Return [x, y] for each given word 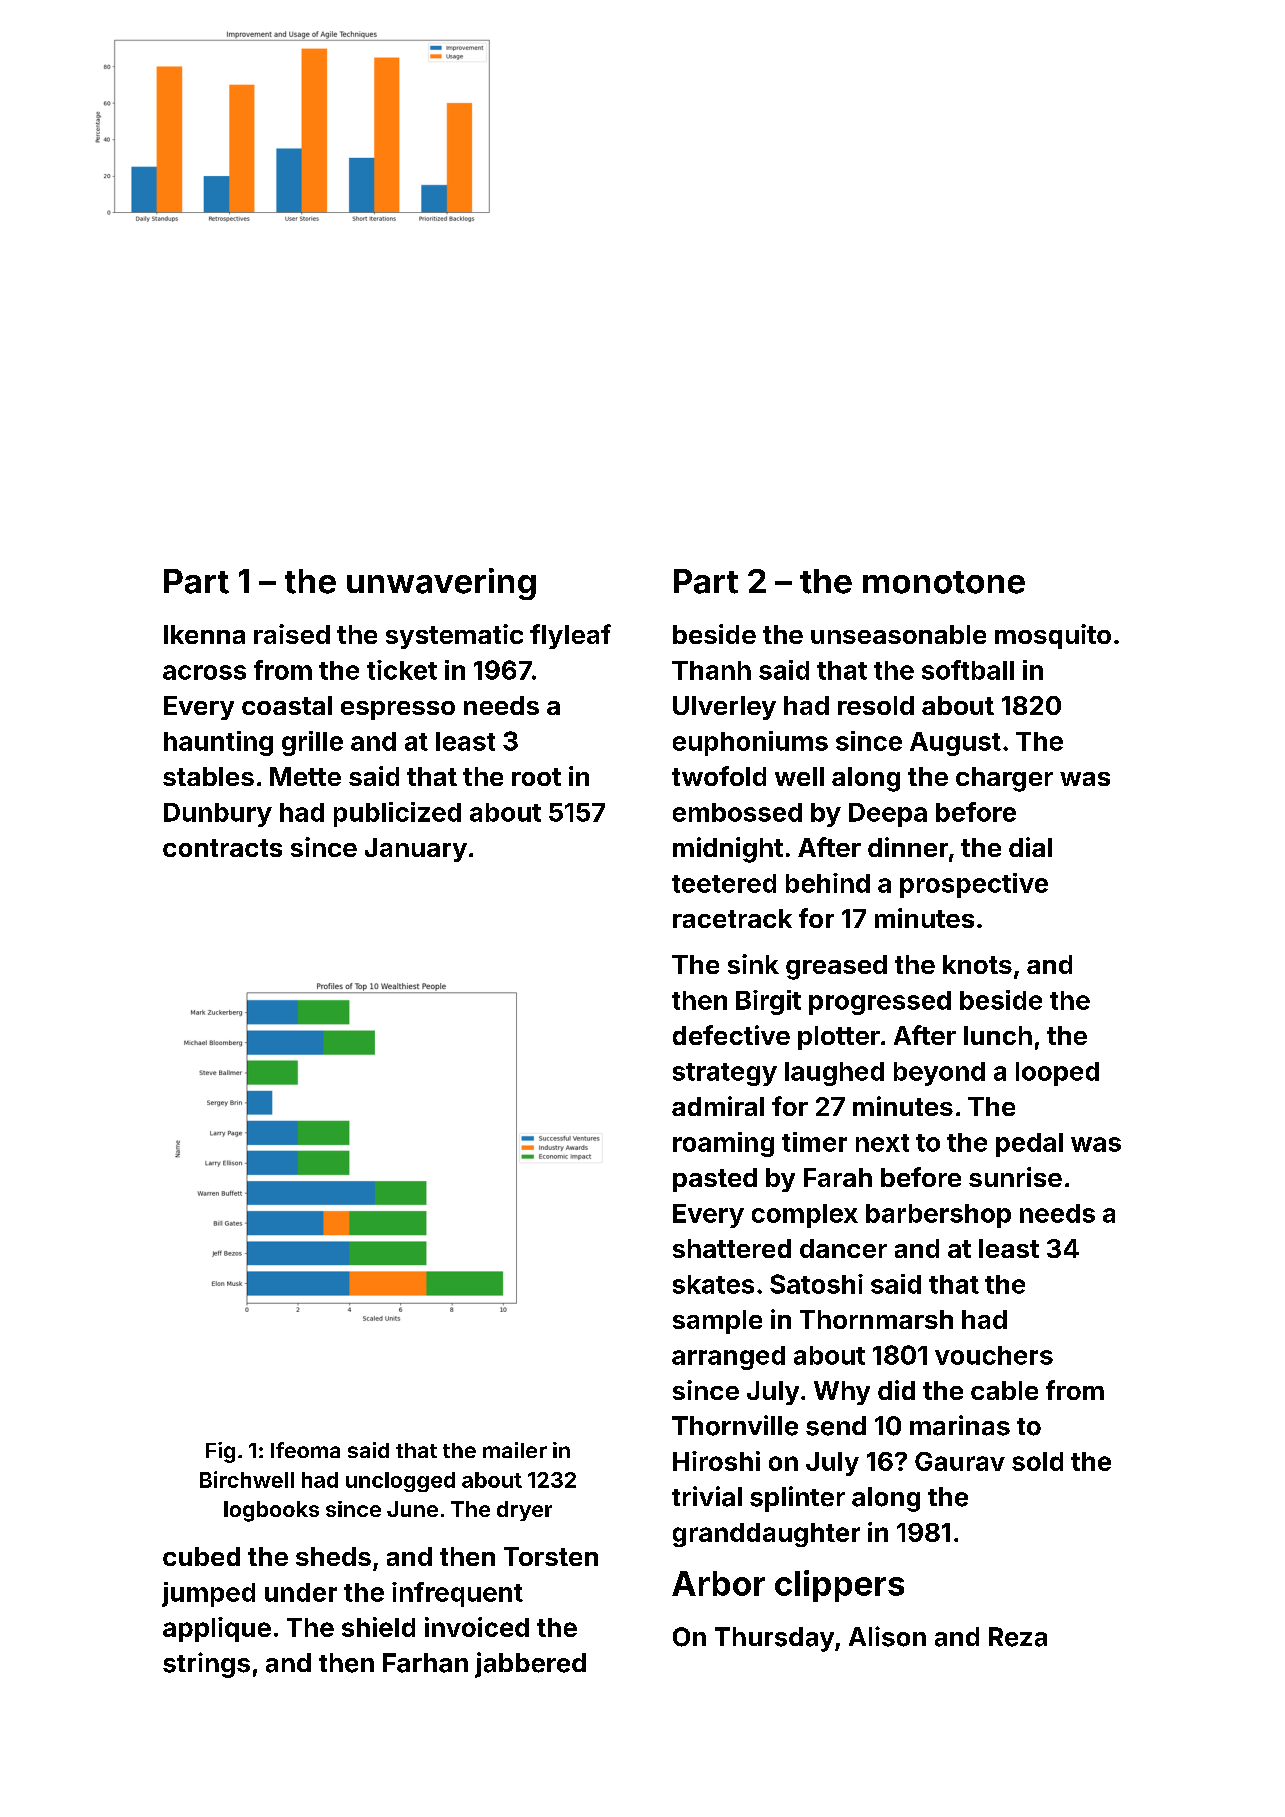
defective [731, 1035]
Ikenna [204, 634]
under [301, 1592]
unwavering [441, 584]
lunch [998, 1035]
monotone [944, 582]
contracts [222, 848]
